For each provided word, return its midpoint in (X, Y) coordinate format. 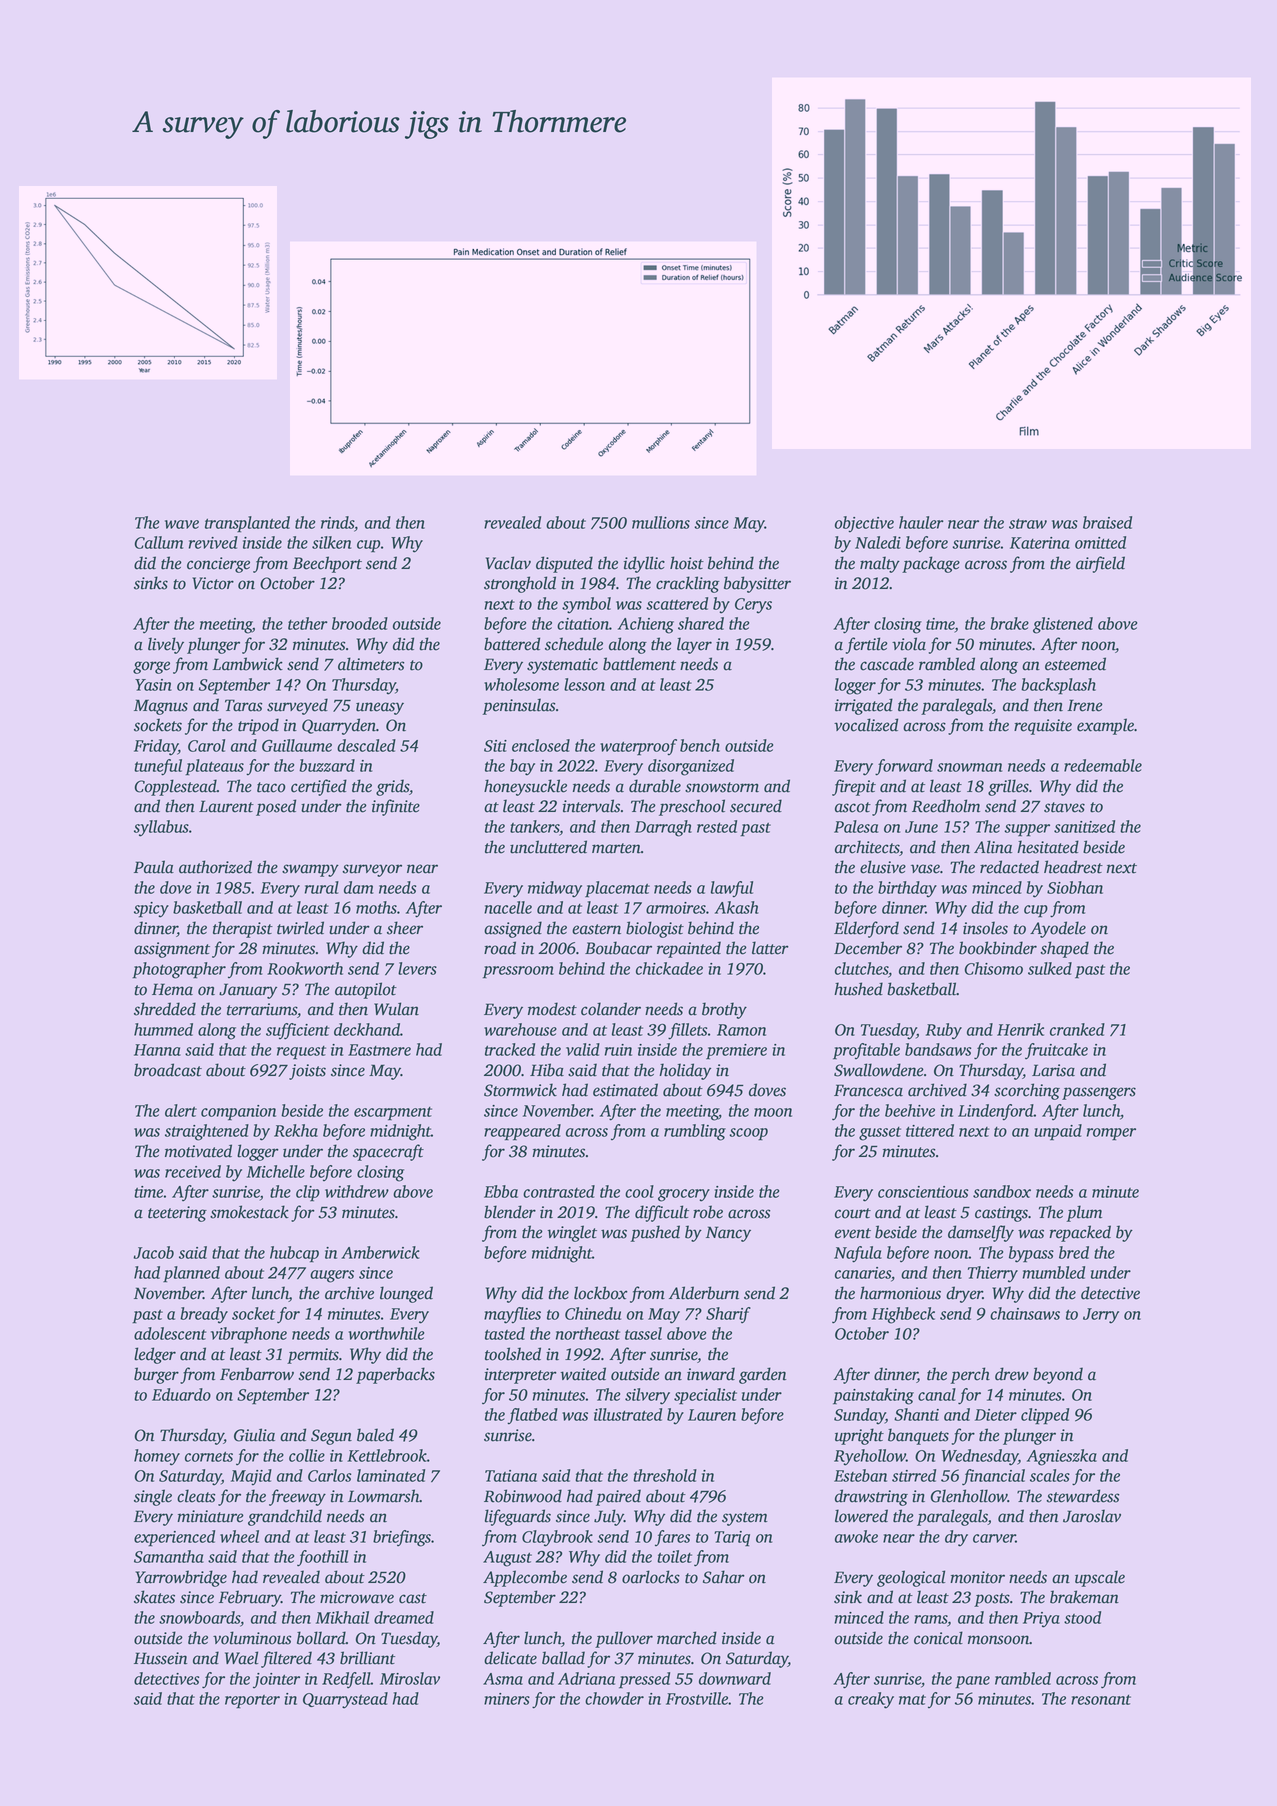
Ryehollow (870, 1457)
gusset (880, 1134)
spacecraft (388, 1152)
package (931, 564)
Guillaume (297, 745)
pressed (644, 1680)
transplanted (247, 524)
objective (864, 524)
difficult (662, 1213)
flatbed (532, 1416)
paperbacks (395, 1375)
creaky (871, 1700)
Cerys (753, 606)
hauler (921, 522)
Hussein (160, 1658)
